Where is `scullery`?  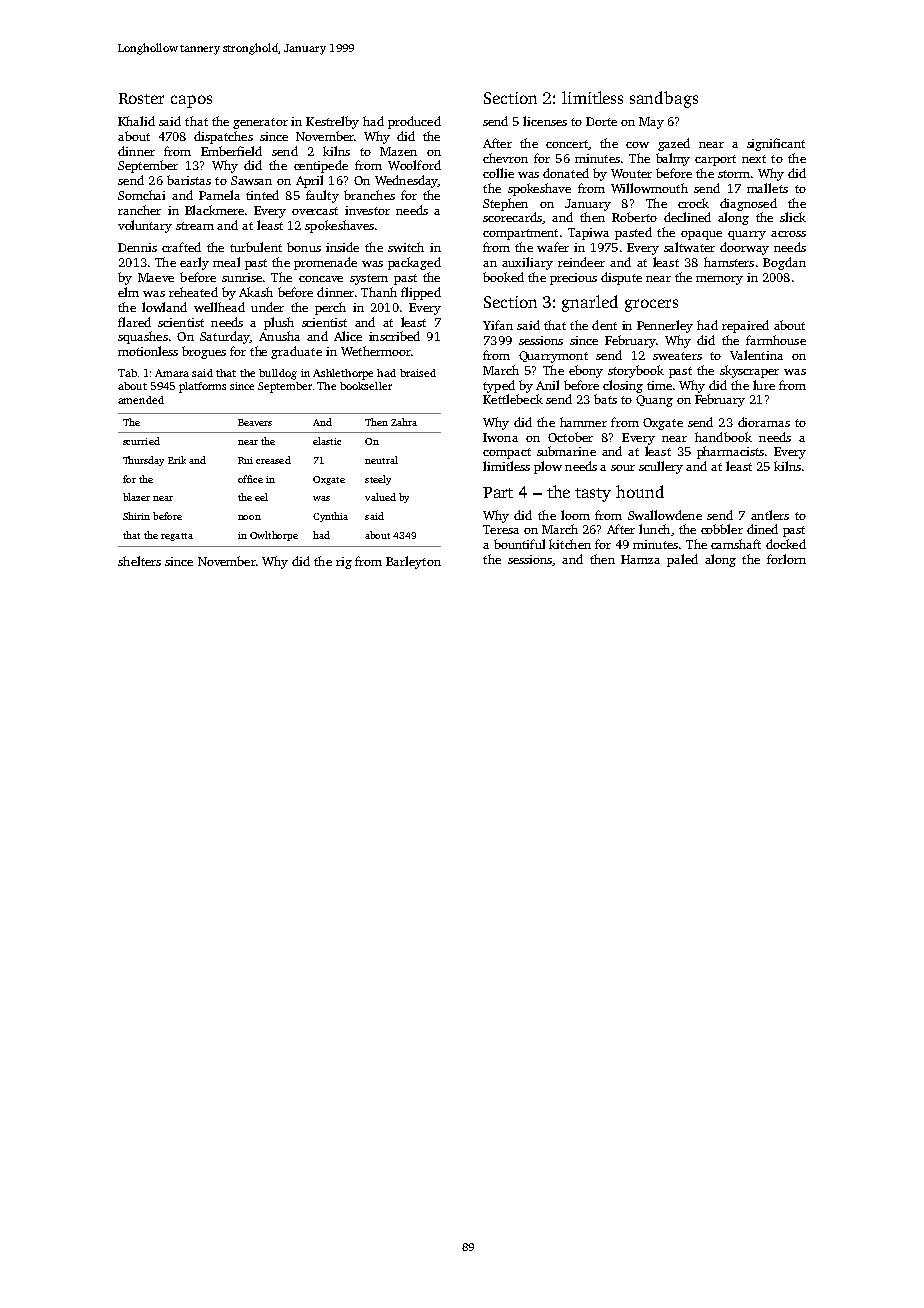
scullery is located at coordinates (661, 467).
